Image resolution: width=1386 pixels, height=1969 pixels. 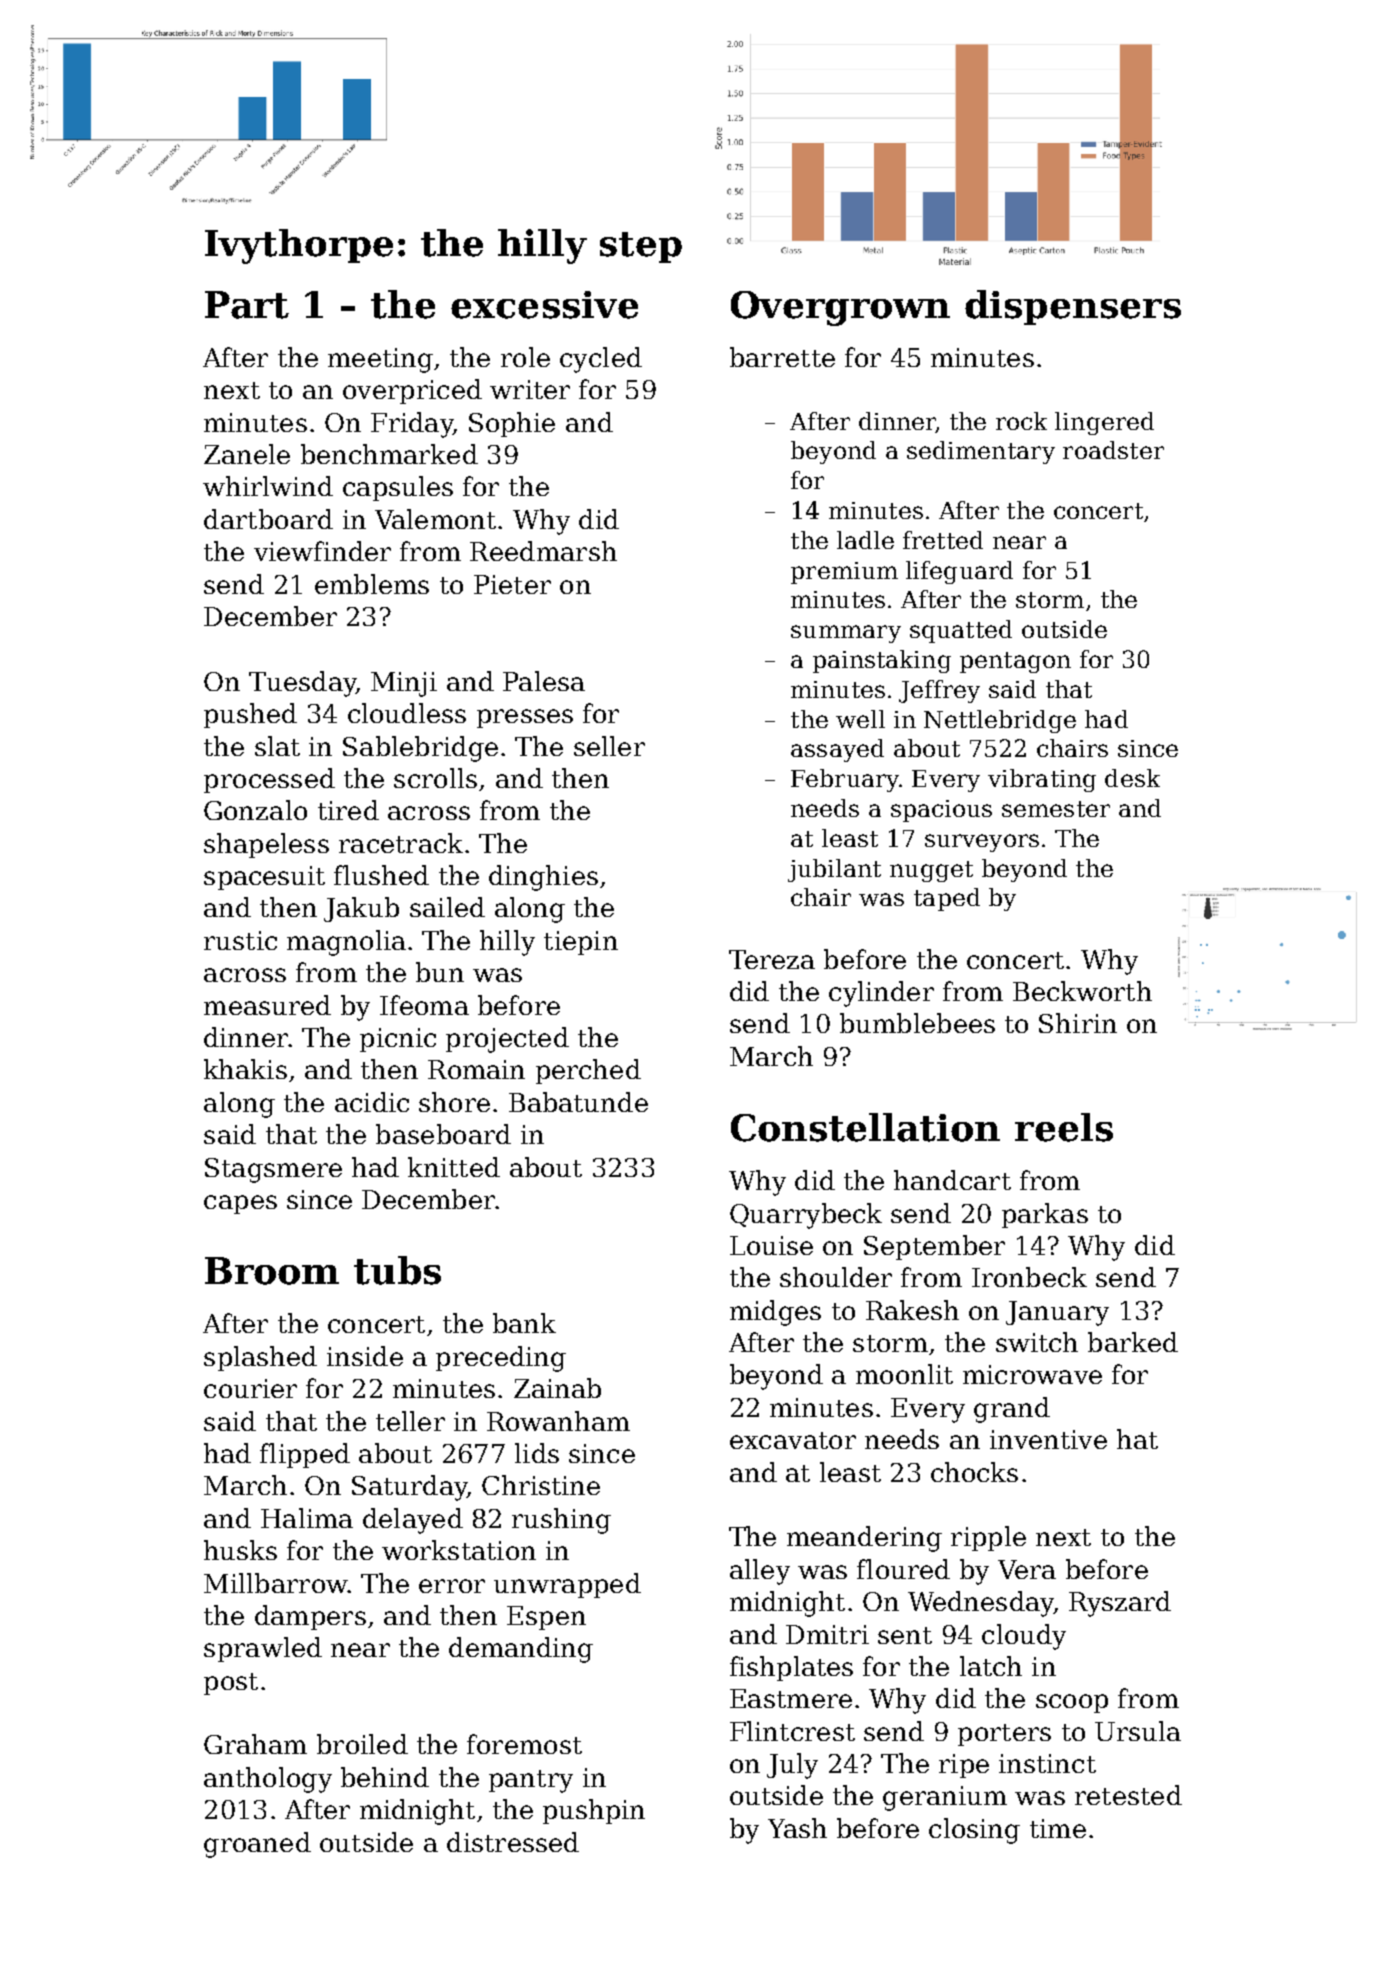 I want to click on pushed, so click(x=250, y=715).
